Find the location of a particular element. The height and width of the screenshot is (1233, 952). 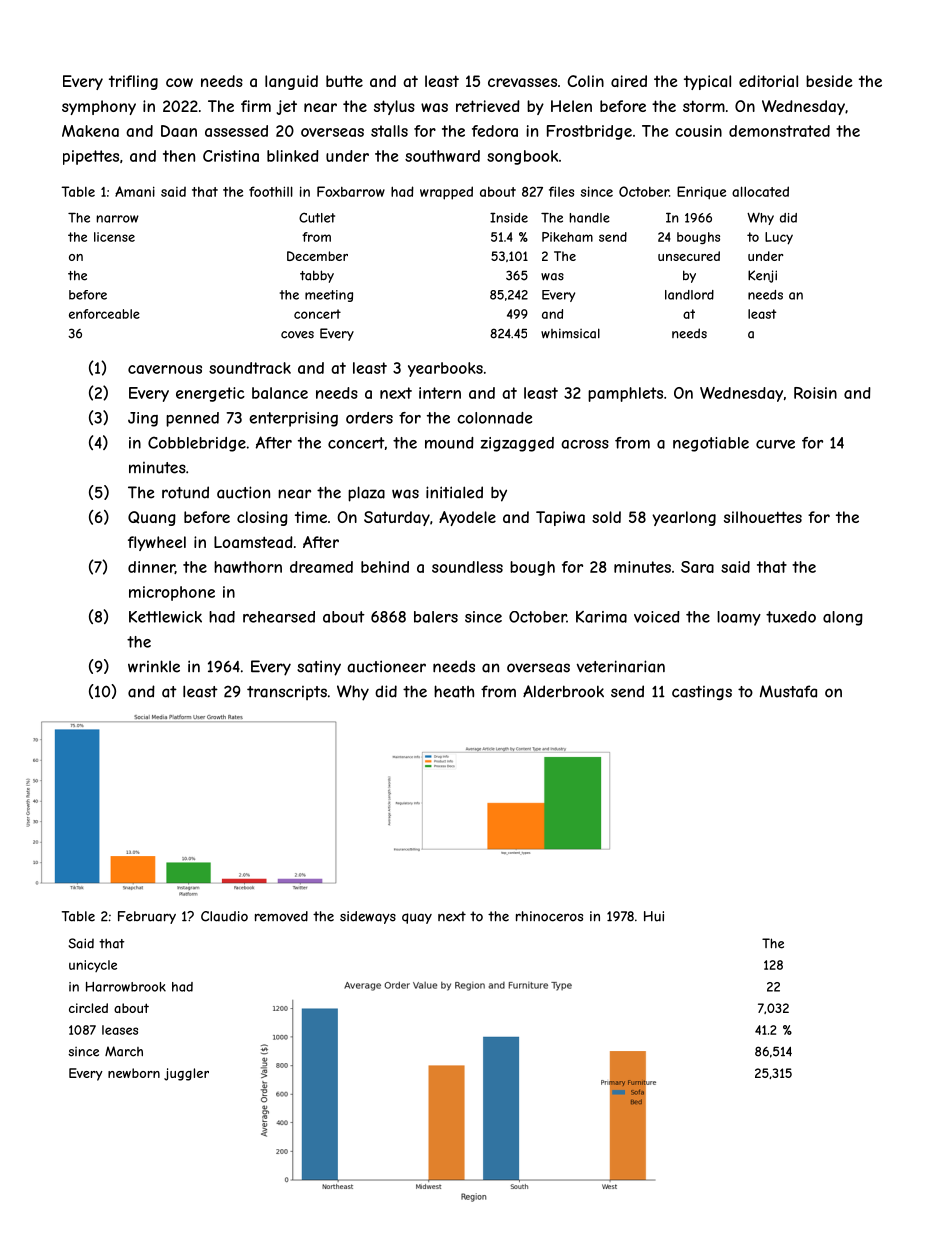

zigzagged is located at coordinates (517, 444).
